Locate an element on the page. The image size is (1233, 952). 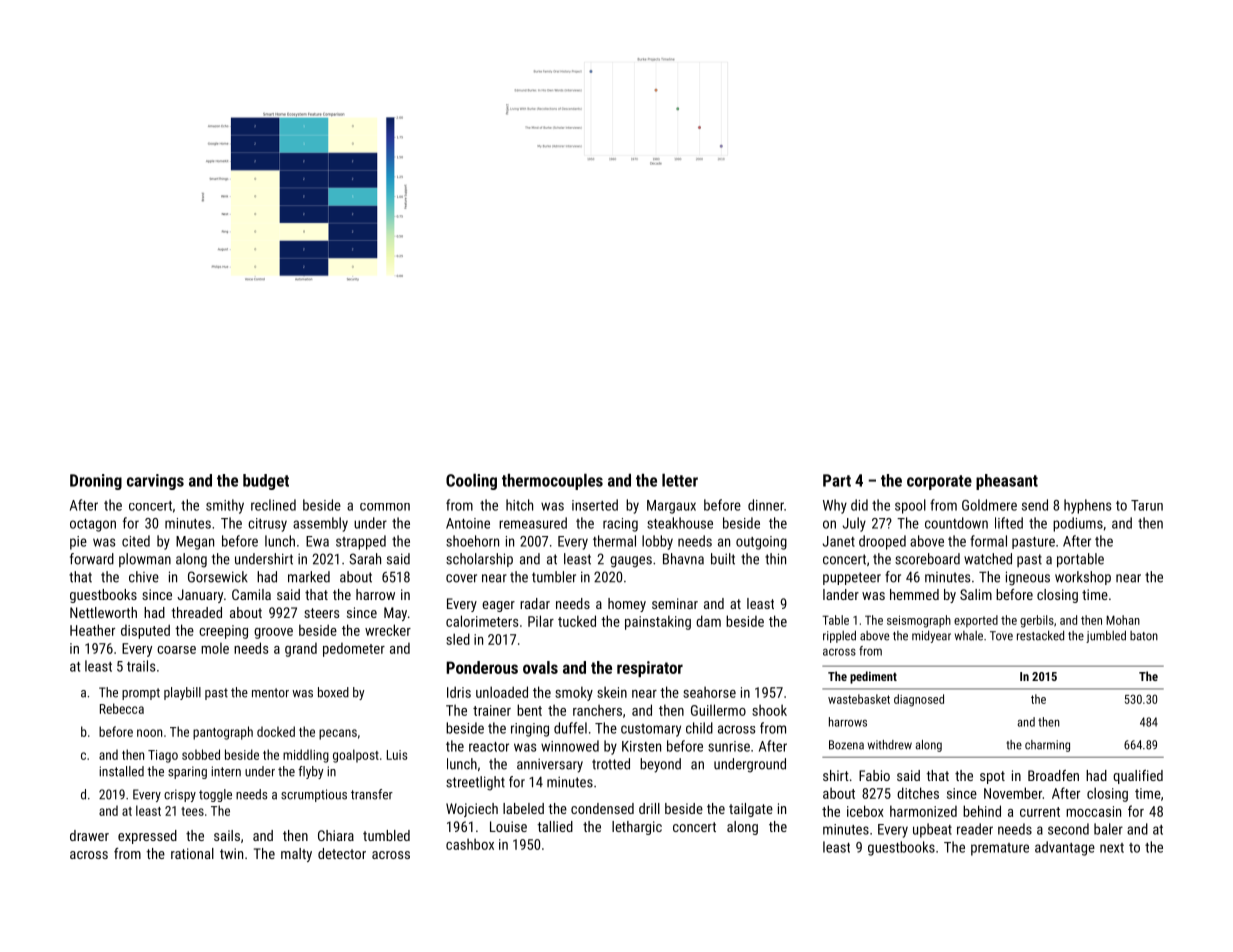
Part is located at coordinates (837, 480).
